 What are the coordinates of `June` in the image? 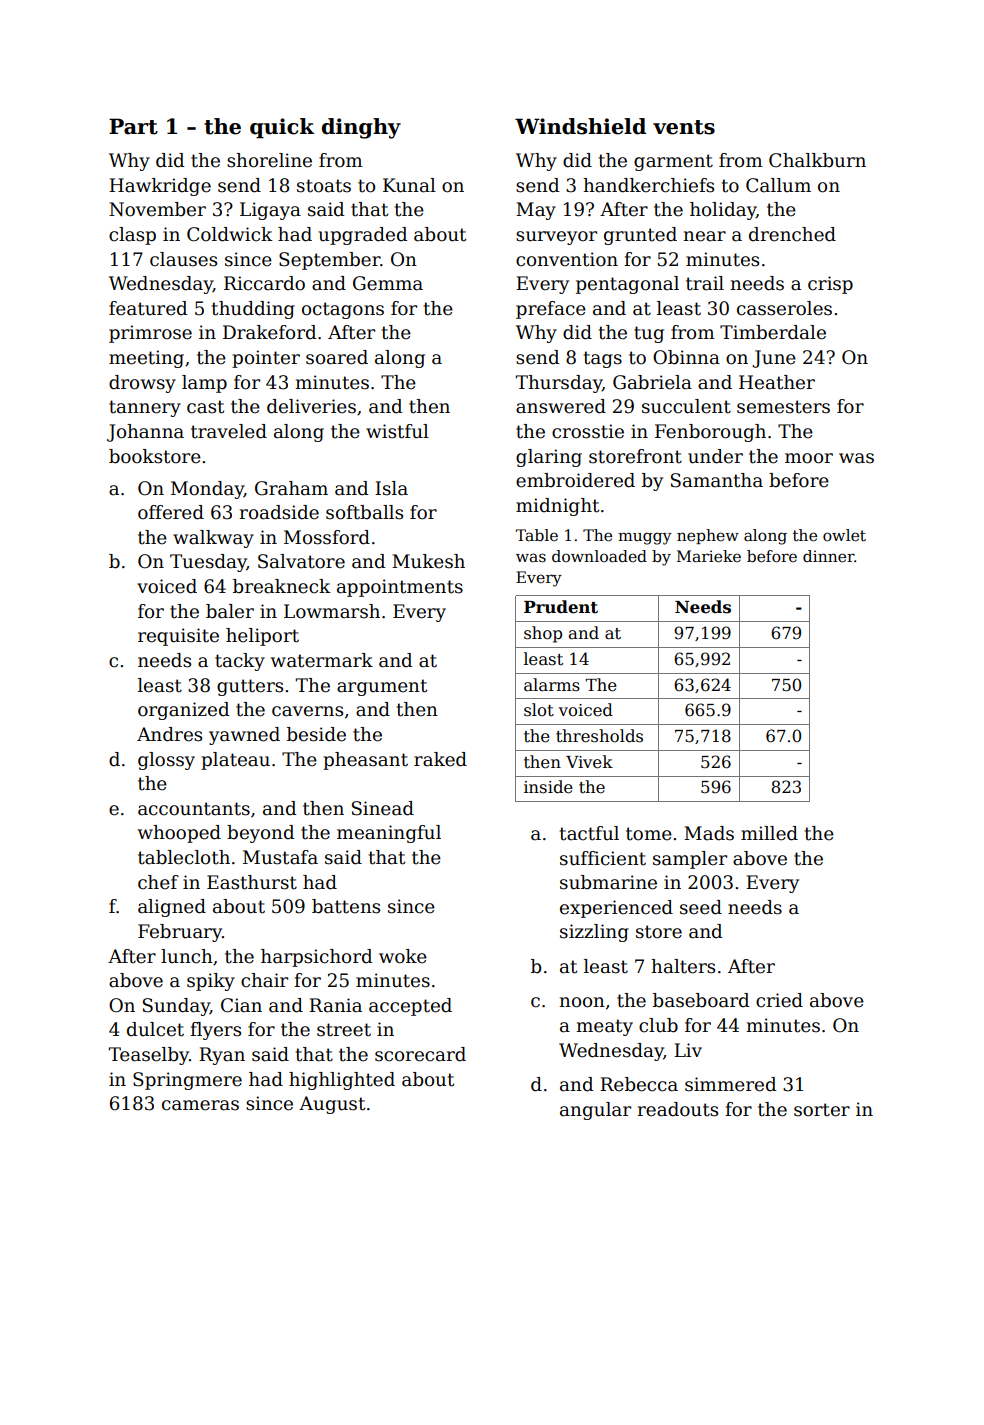 It's located at (774, 359).
